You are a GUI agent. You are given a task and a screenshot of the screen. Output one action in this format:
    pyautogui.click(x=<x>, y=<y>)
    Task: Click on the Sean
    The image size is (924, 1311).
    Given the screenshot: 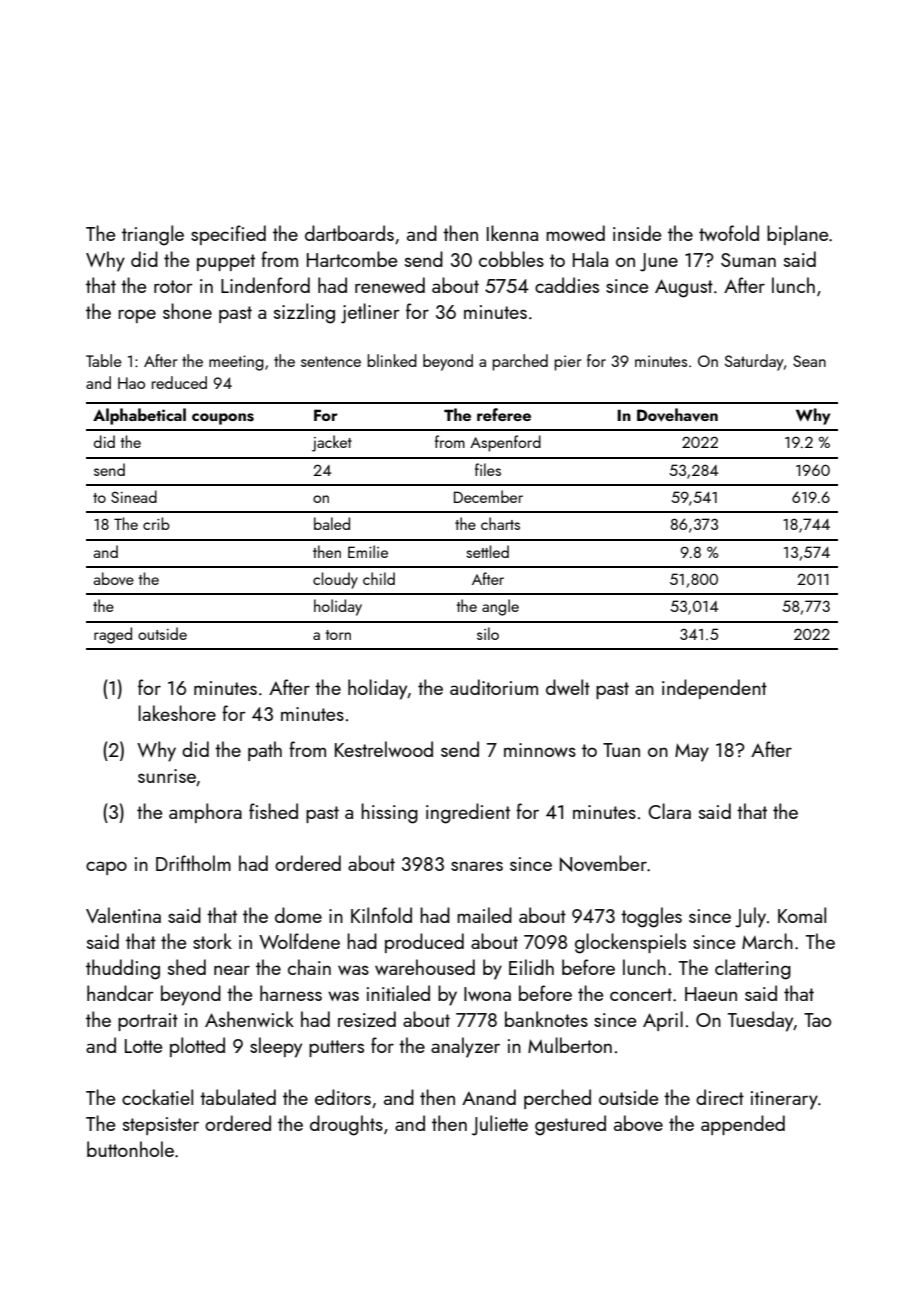 What is the action you would take?
    pyautogui.click(x=809, y=361)
